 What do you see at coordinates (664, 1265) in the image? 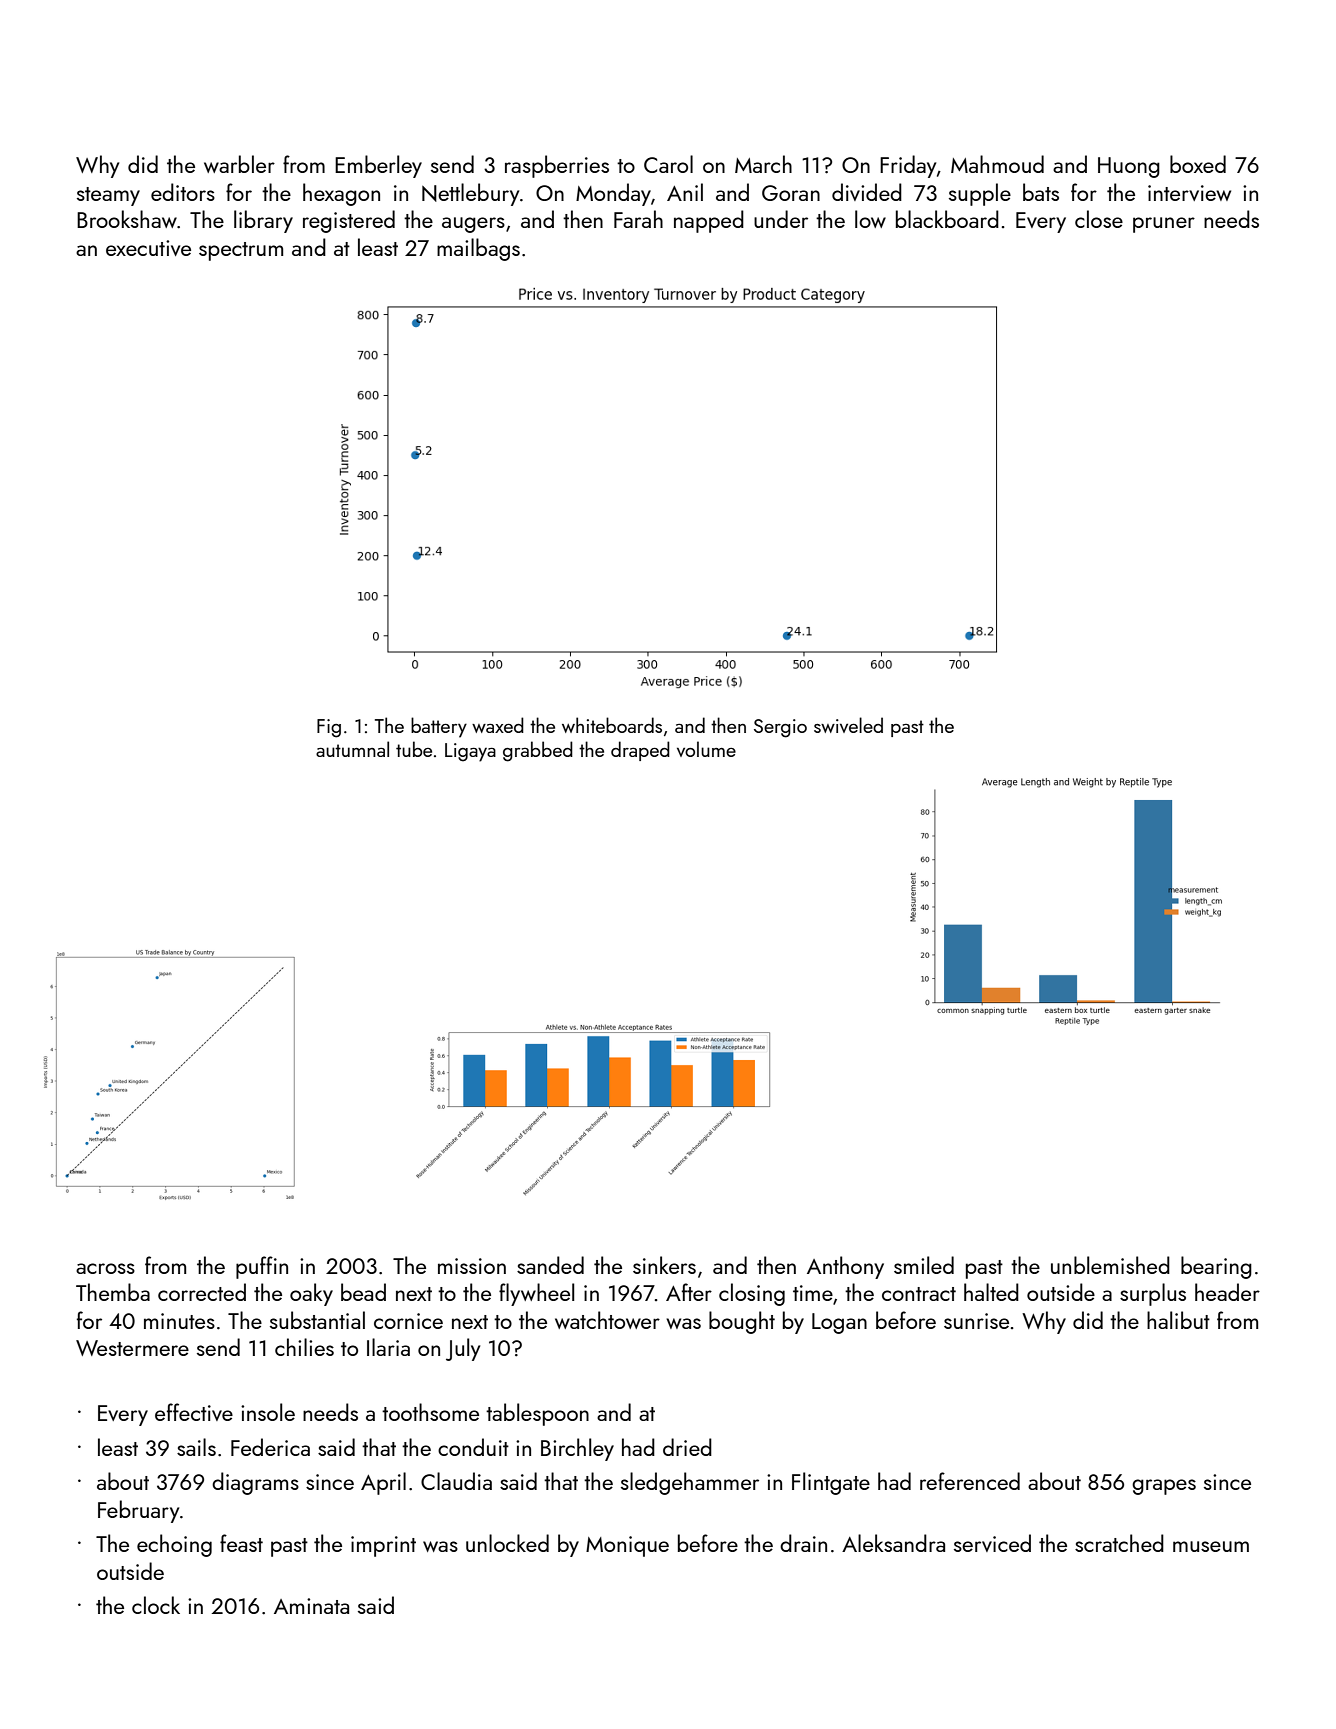
I see `sinkers` at bounding box center [664, 1265].
